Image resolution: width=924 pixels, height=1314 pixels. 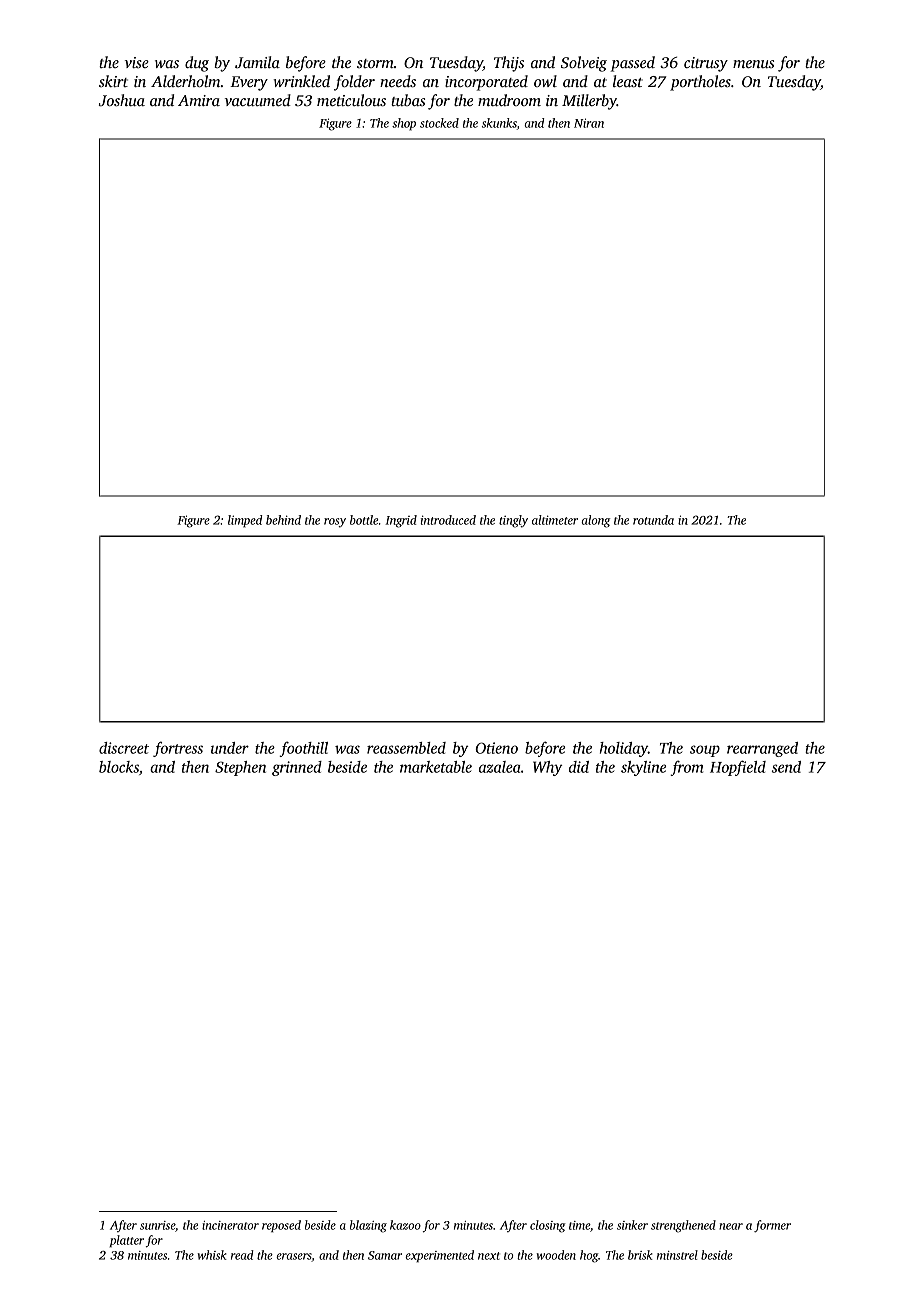 I want to click on needs, so click(x=398, y=81).
